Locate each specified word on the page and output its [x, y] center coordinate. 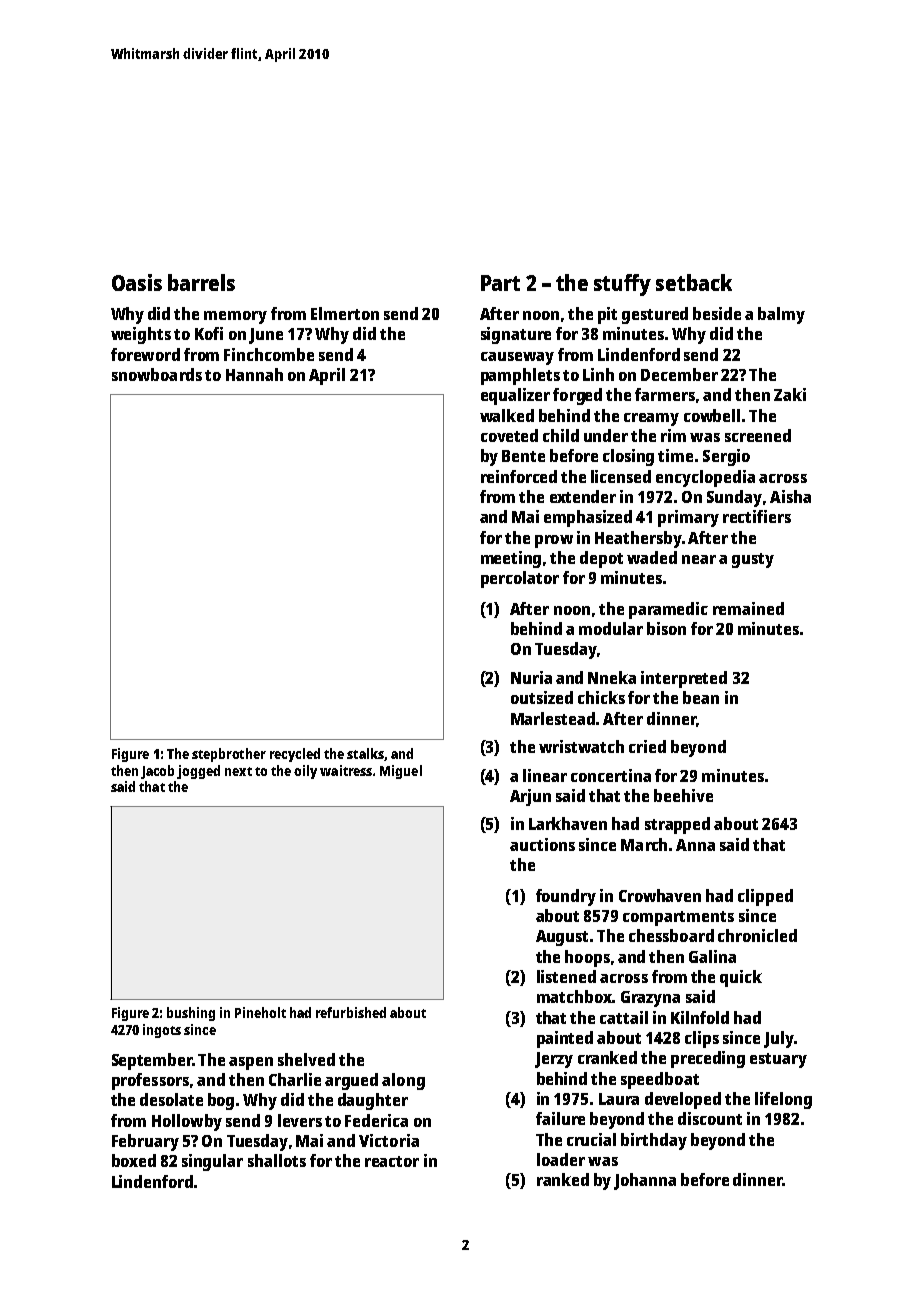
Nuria [531, 677]
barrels [201, 282]
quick [741, 978]
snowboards [157, 374]
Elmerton [345, 313]
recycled [295, 755]
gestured [655, 315]
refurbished [351, 1012]
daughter [373, 1101]
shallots [277, 1160]
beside [717, 313]
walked [507, 415]
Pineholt [260, 1012]
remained [748, 608]
